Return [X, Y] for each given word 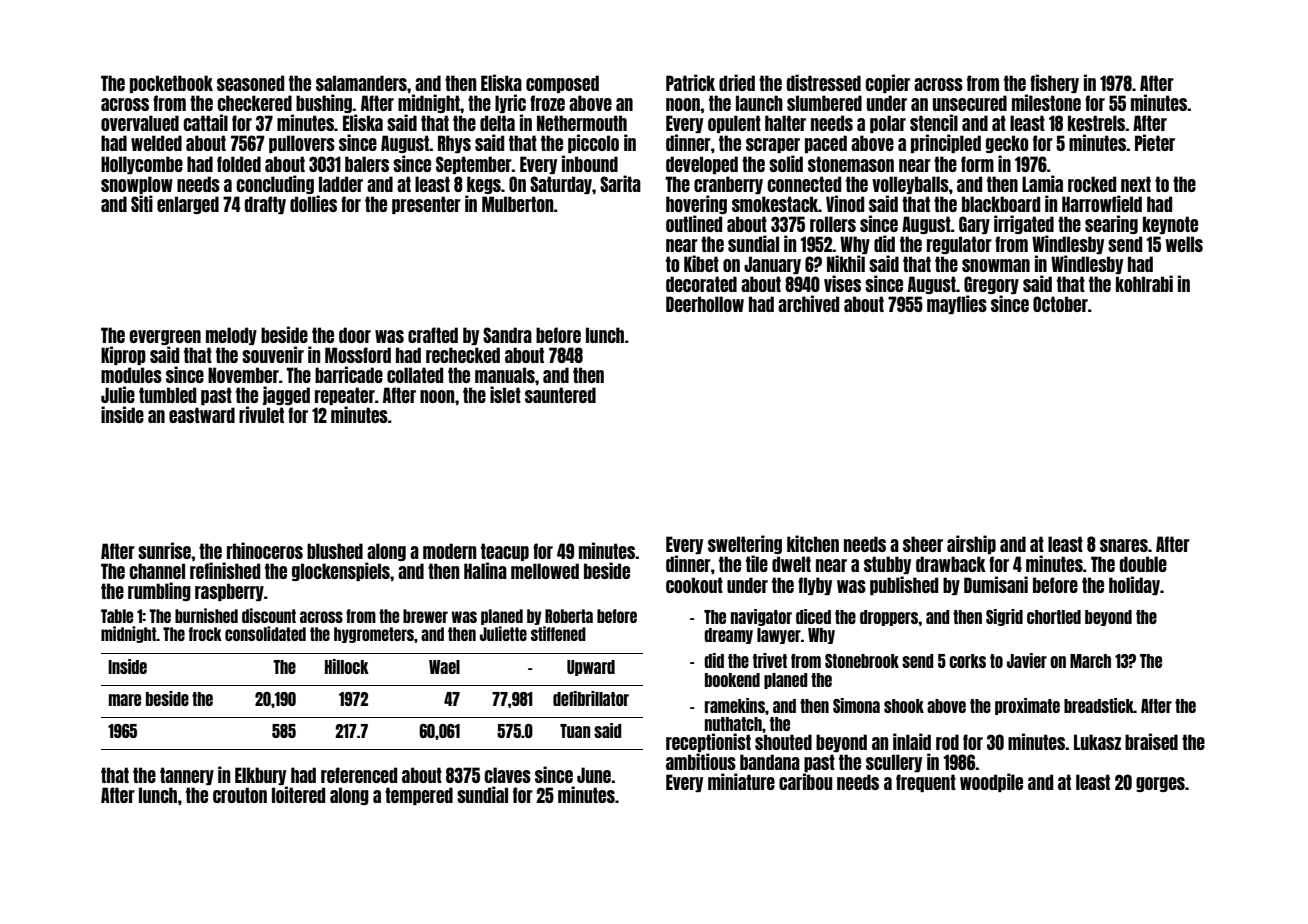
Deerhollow [705, 304]
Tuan [575, 731]
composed [562, 84]
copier [887, 83]
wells [1184, 244]
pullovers [302, 144]
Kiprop [123, 355]
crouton [240, 795]
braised [1151, 741]
